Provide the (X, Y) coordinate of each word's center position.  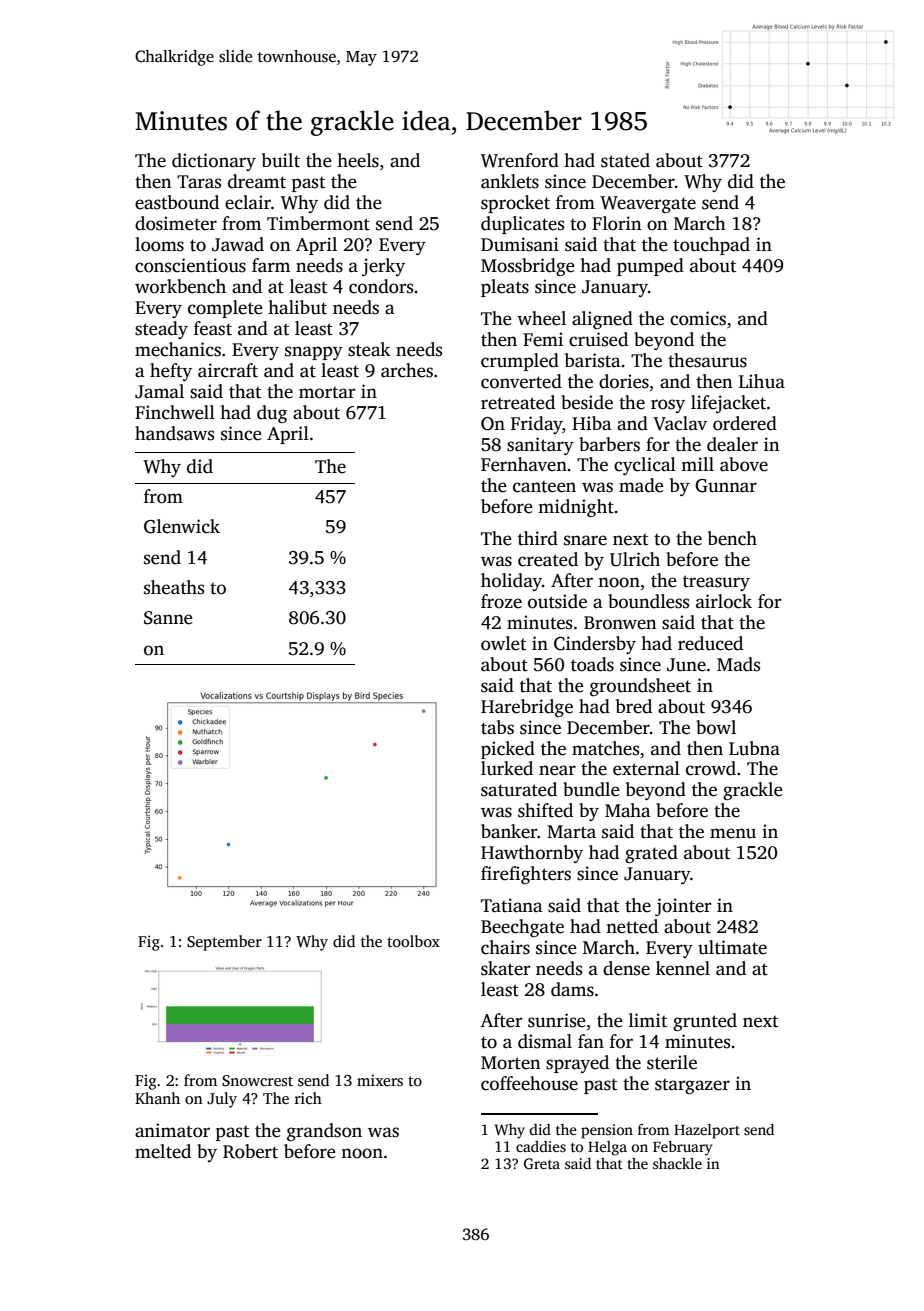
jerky (383, 267)
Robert (250, 1151)
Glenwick (182, 526)
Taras (199, 182)
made (641, 485)
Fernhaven (524, 464)
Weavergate (648, 204)
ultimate (732, 947)
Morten (511, 1063)
